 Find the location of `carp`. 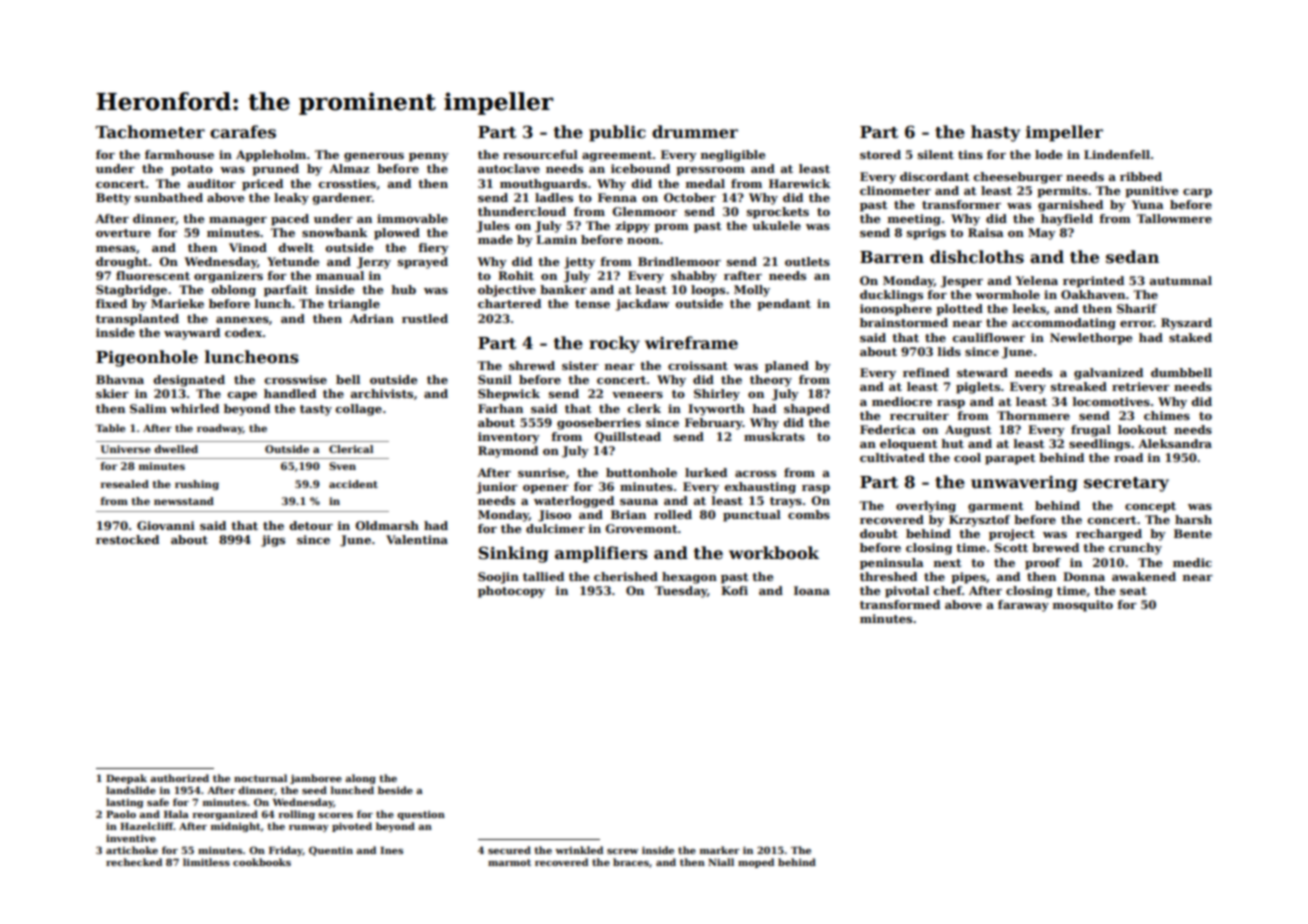

carp is located at coordinates (1197, 193).
